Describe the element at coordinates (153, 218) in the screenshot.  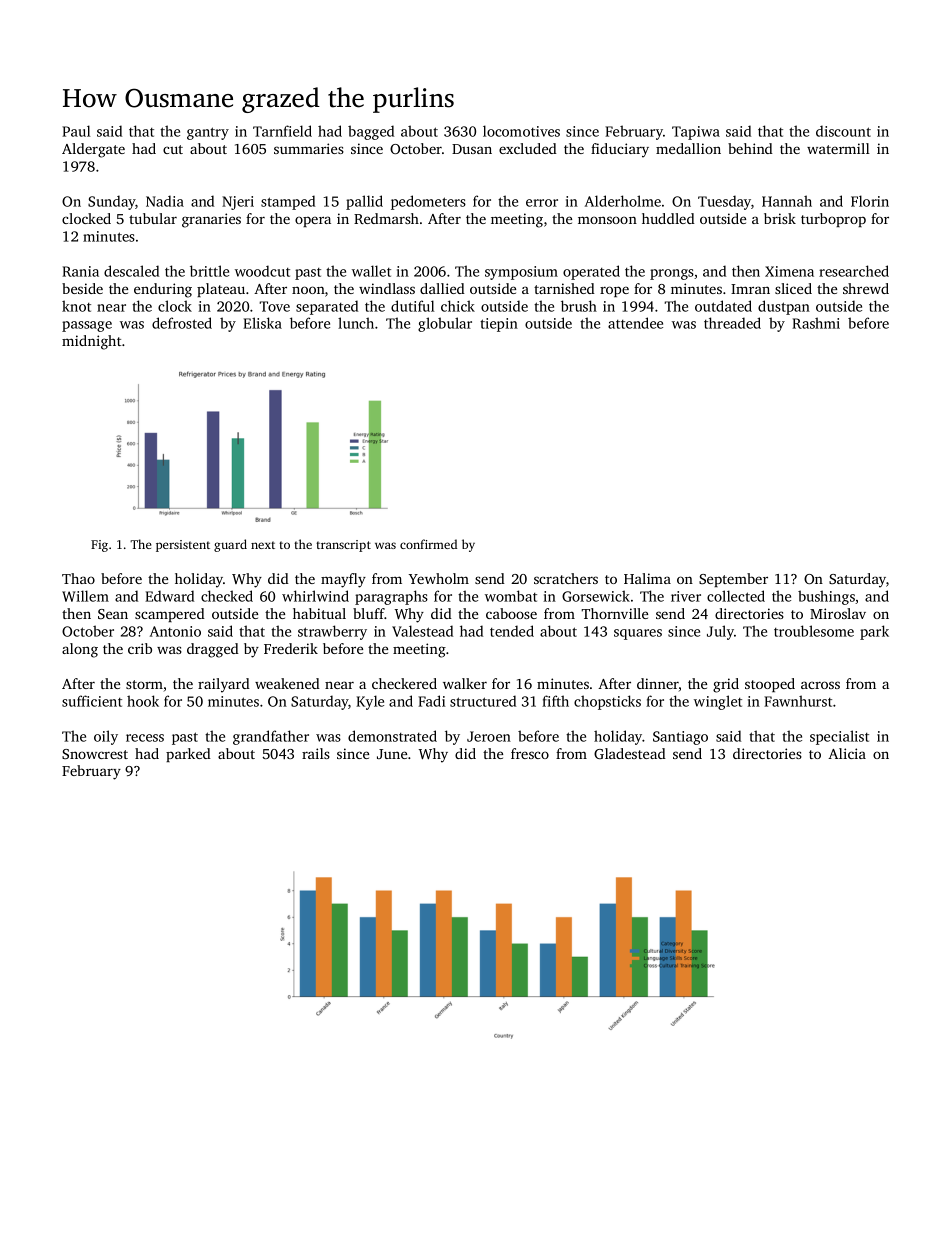
I see `tubular` at that location.
